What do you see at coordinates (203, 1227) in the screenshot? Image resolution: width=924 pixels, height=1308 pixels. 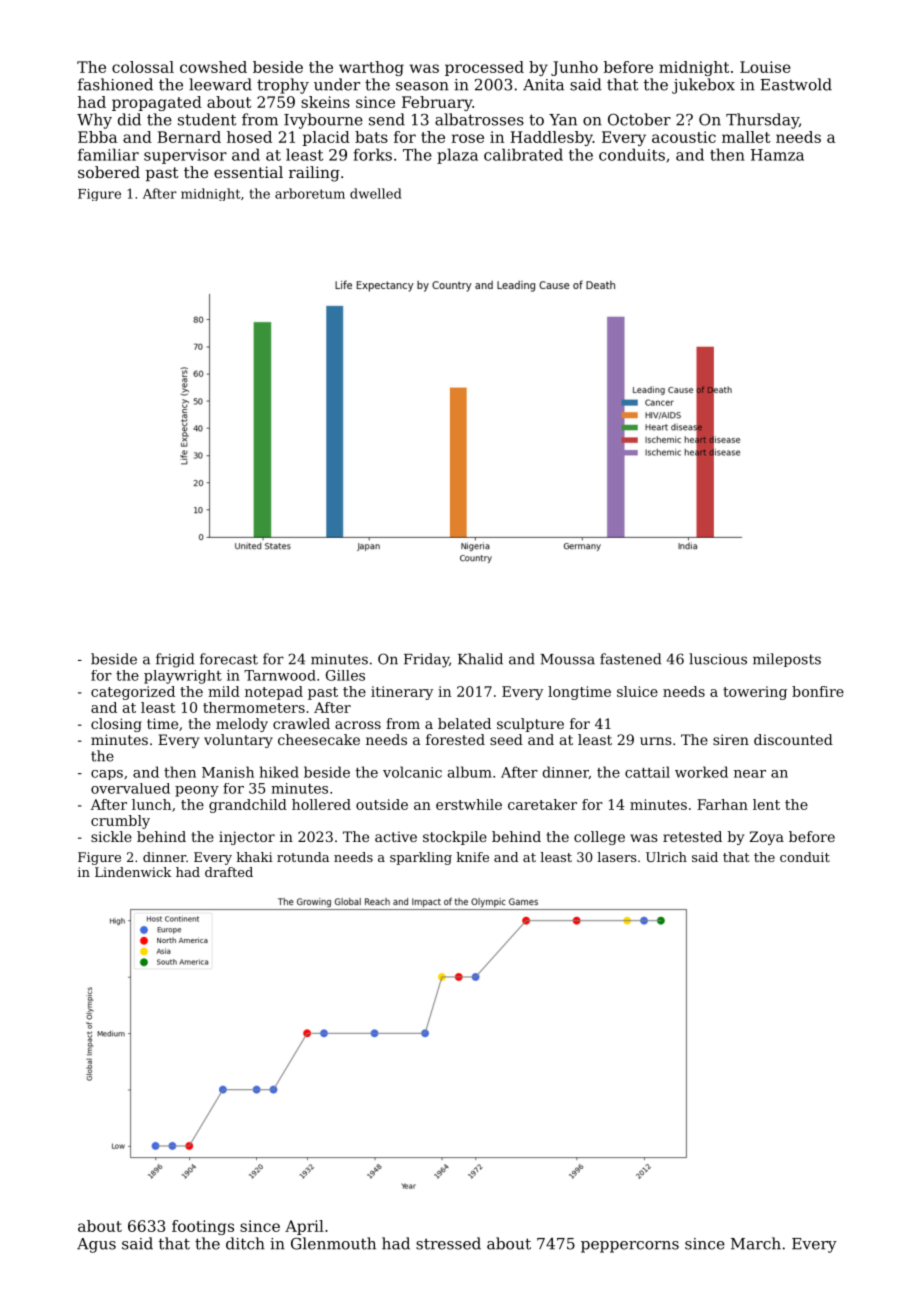 I see `footings` at bounding box center [203, 1227].
